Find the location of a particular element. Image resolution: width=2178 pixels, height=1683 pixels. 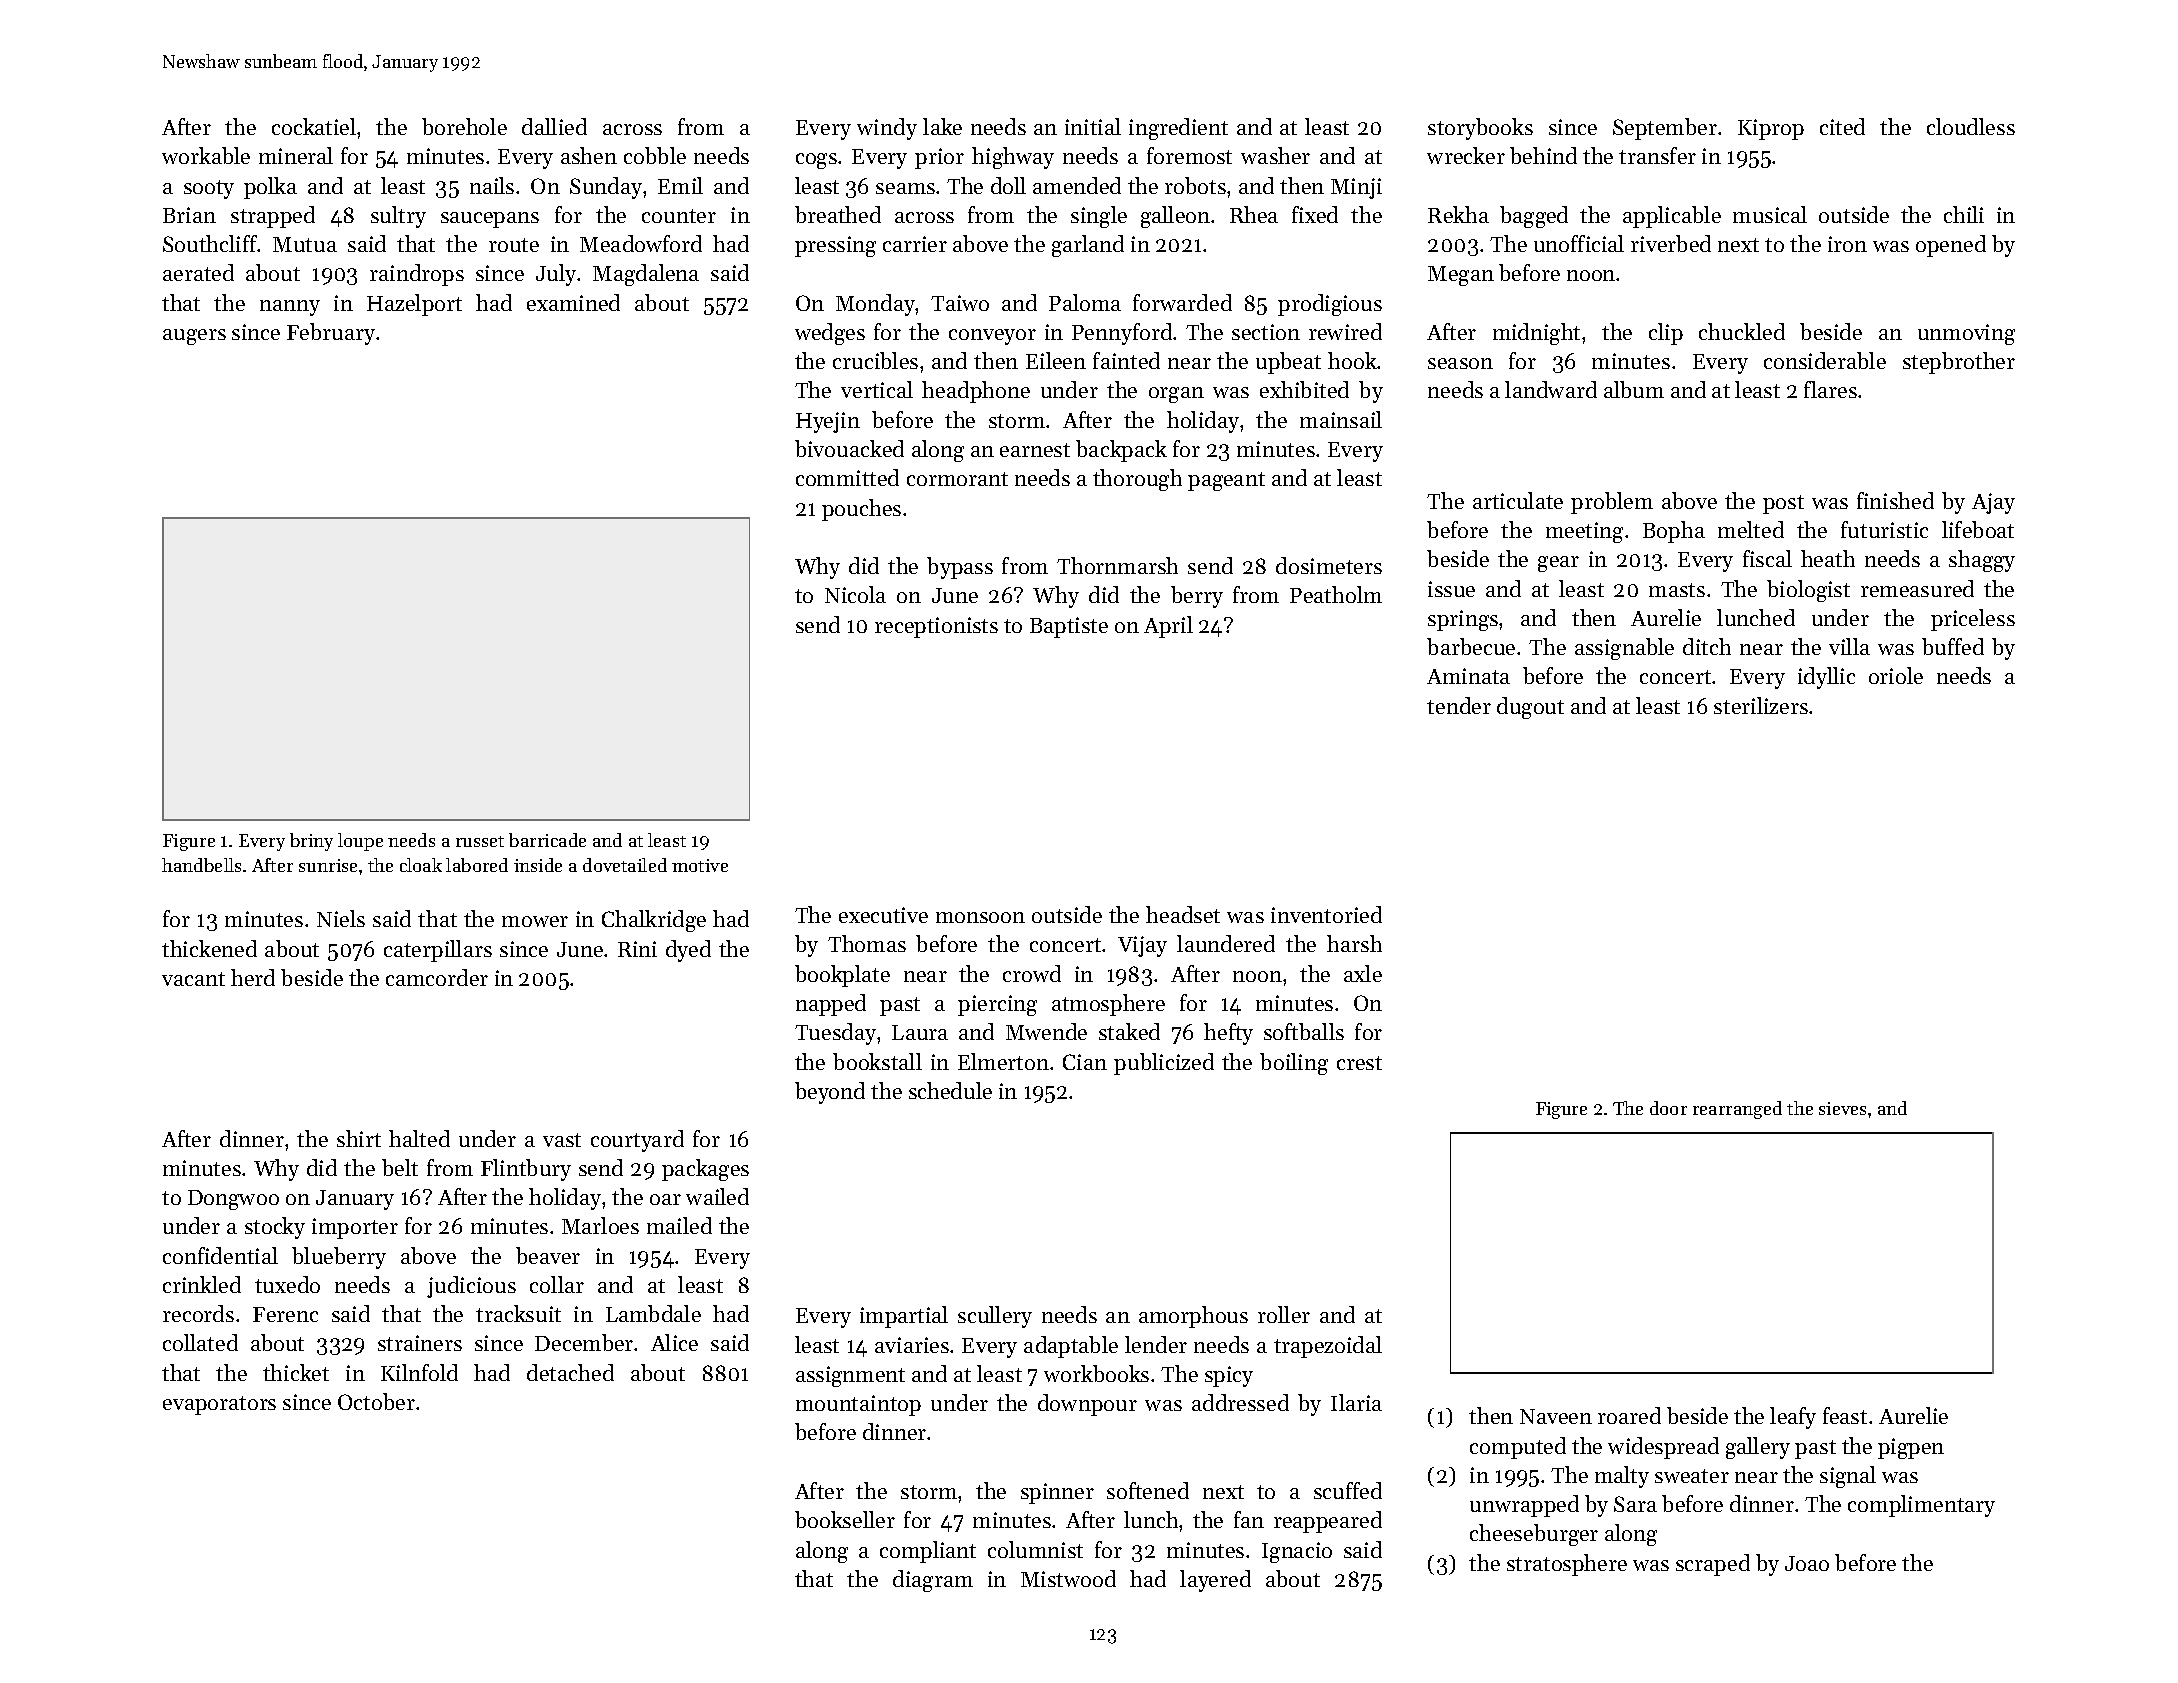

briny is located at coordinates (311, 842).
